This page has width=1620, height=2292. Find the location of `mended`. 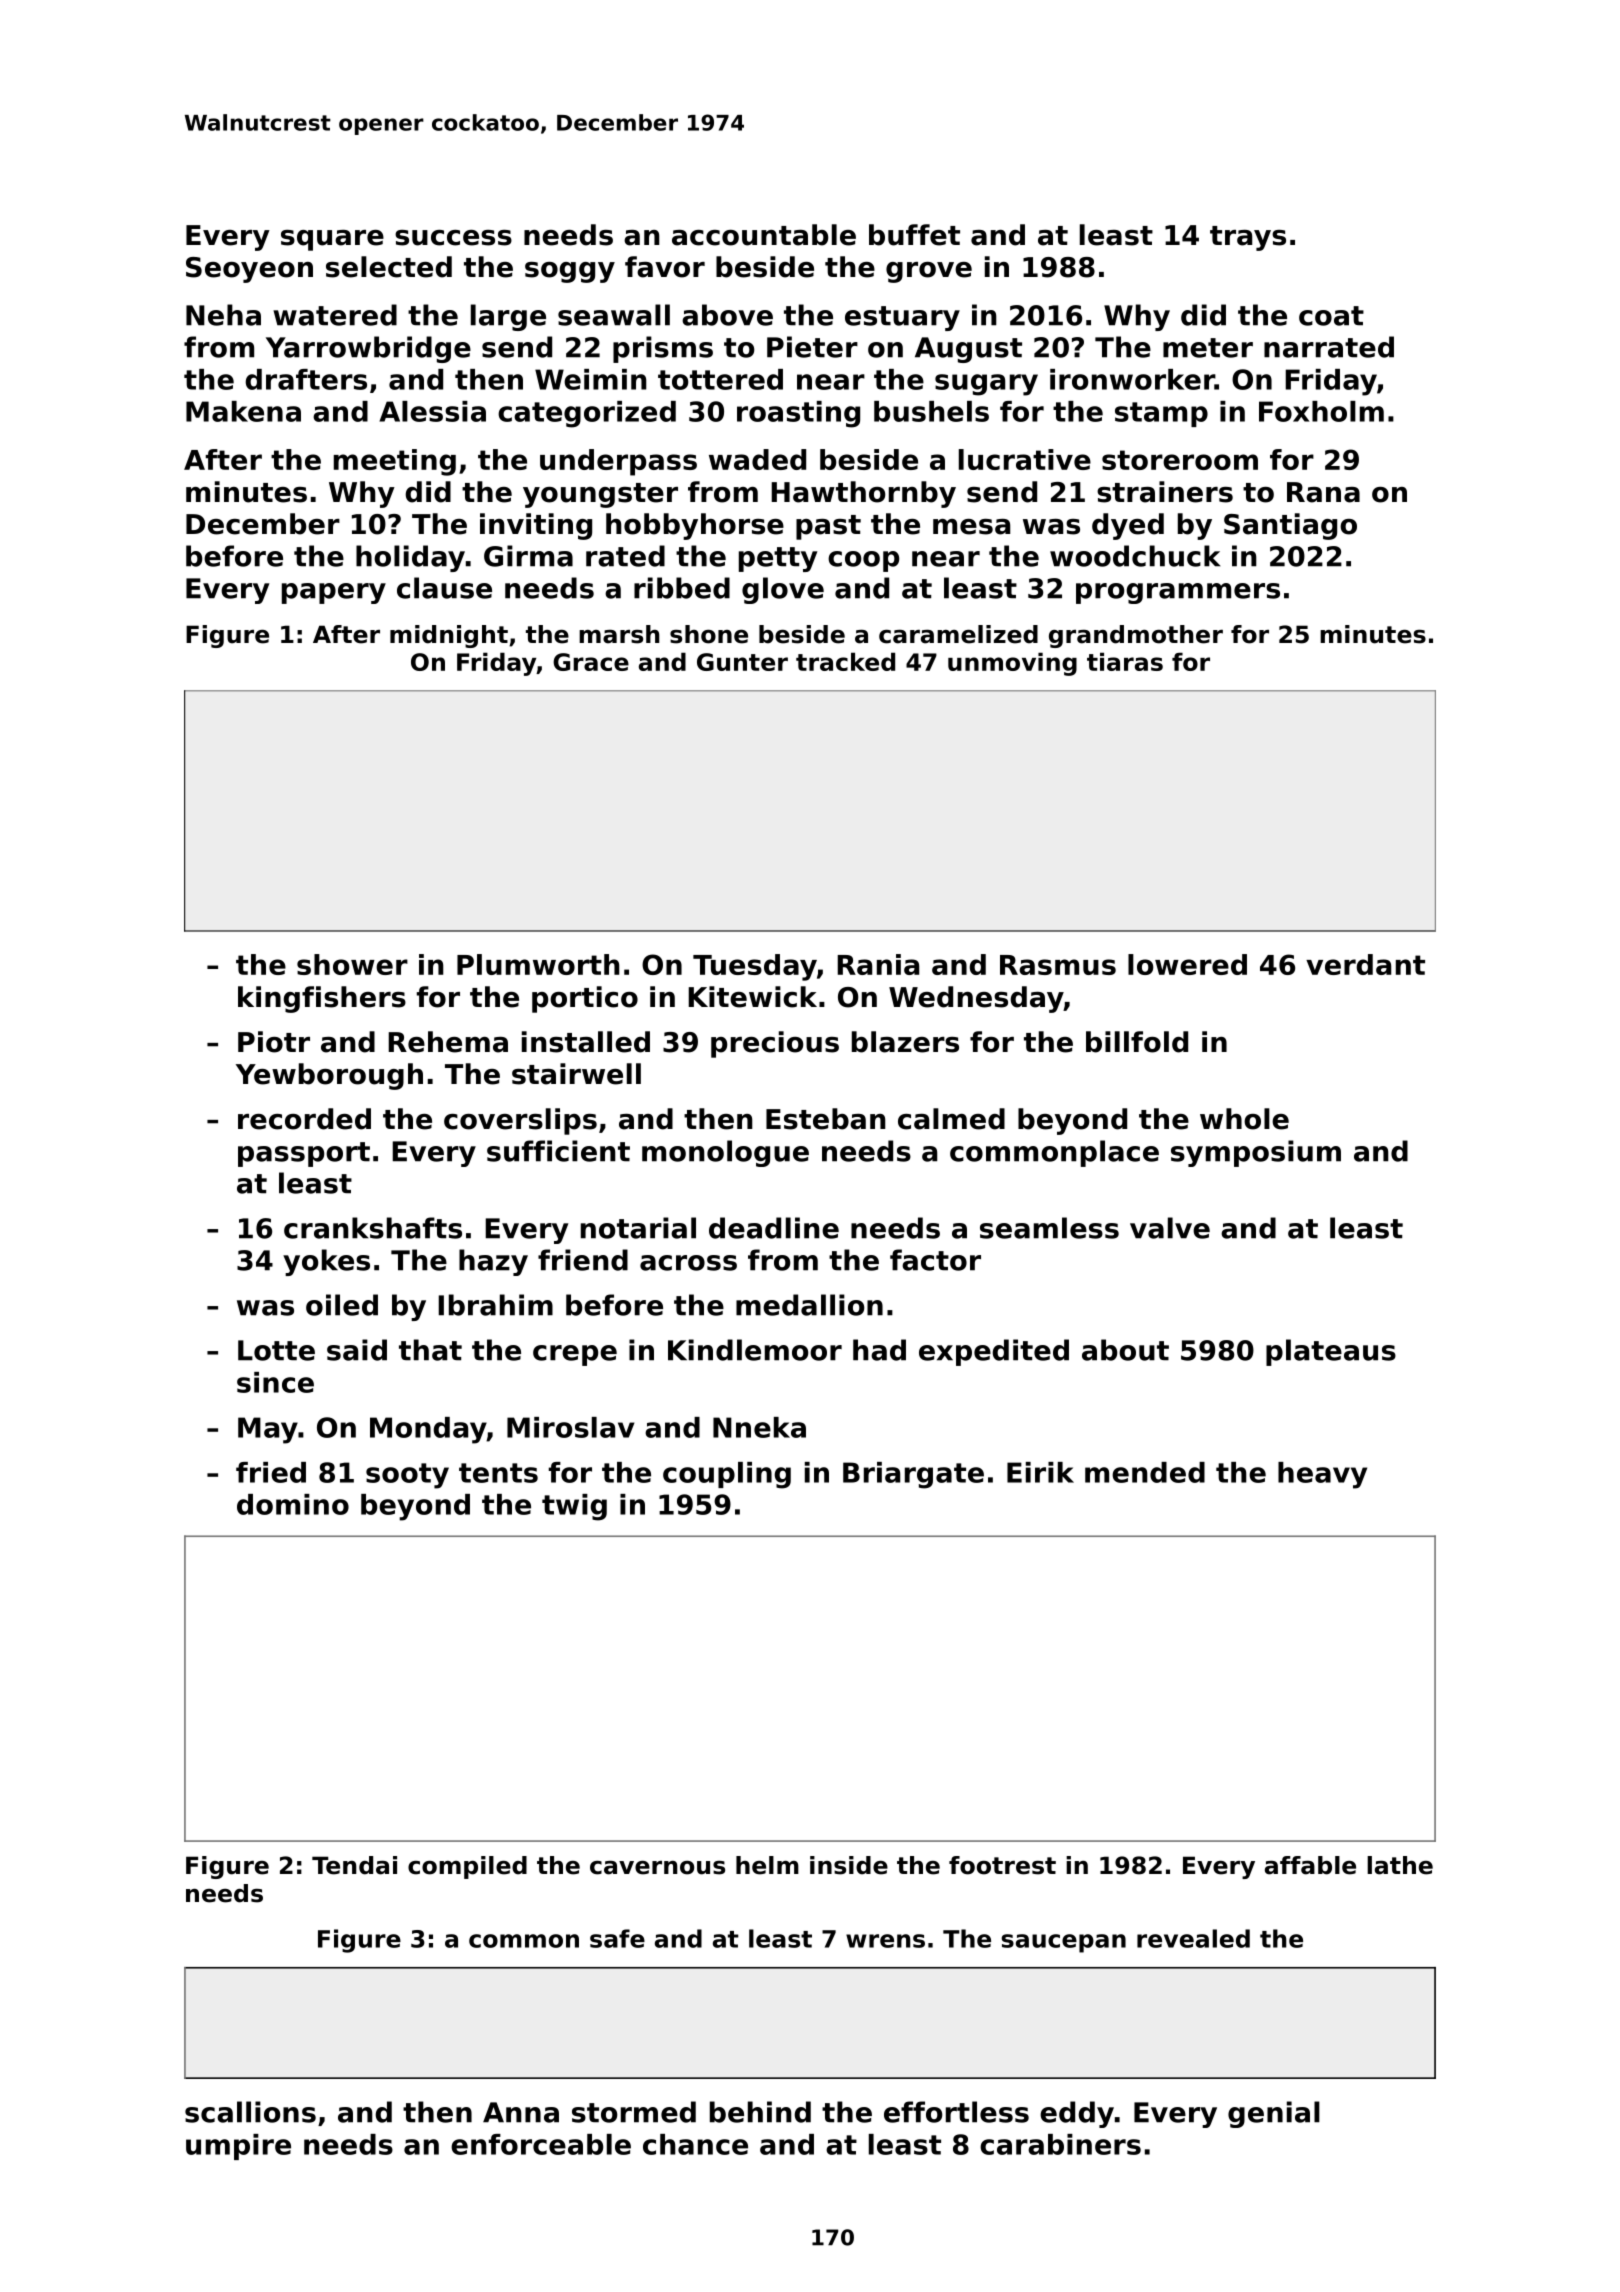

mended is located at coordinates (1145, 1472).
